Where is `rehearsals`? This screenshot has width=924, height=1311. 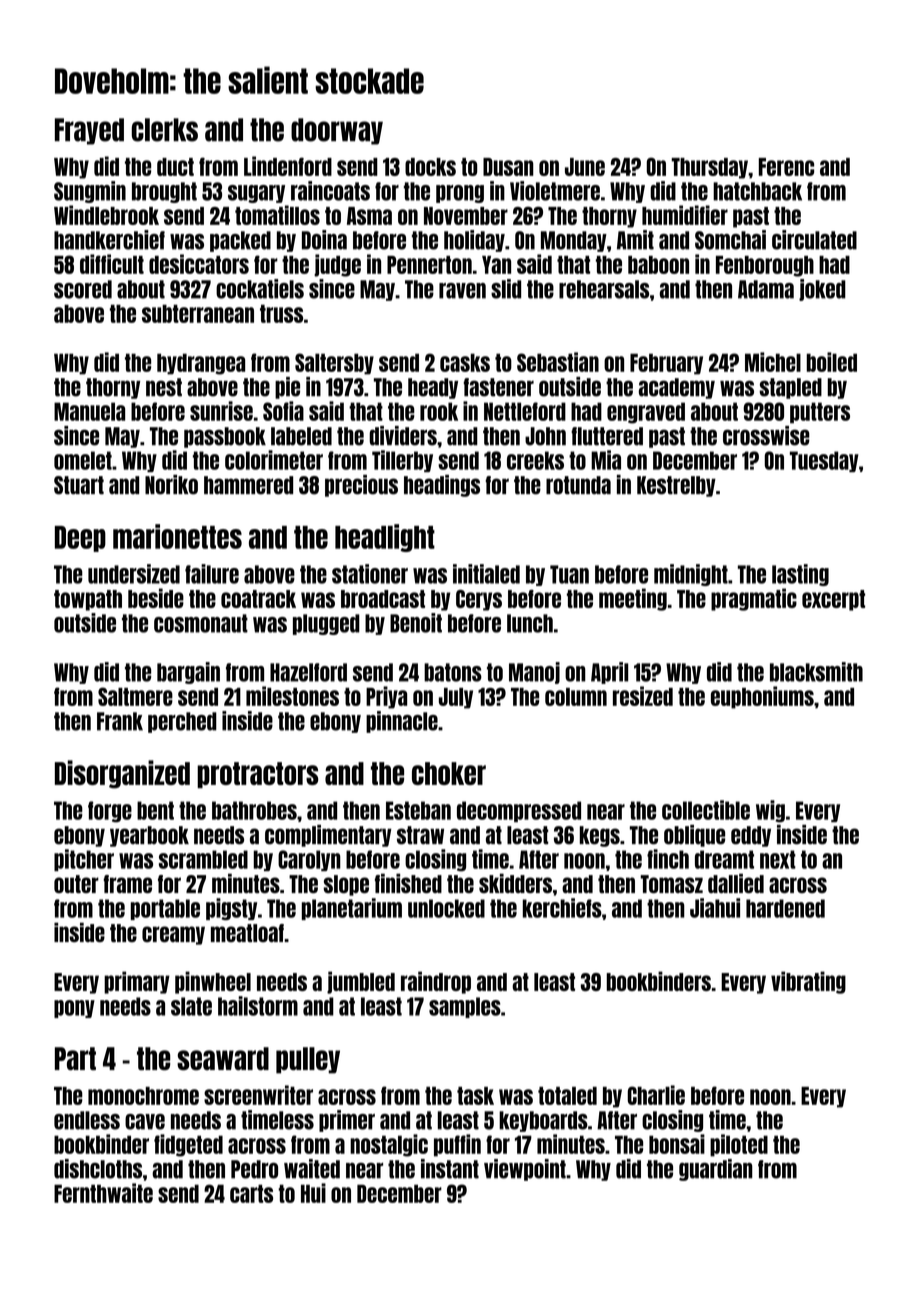 rehearsals is located at coordinates (604, 289).
